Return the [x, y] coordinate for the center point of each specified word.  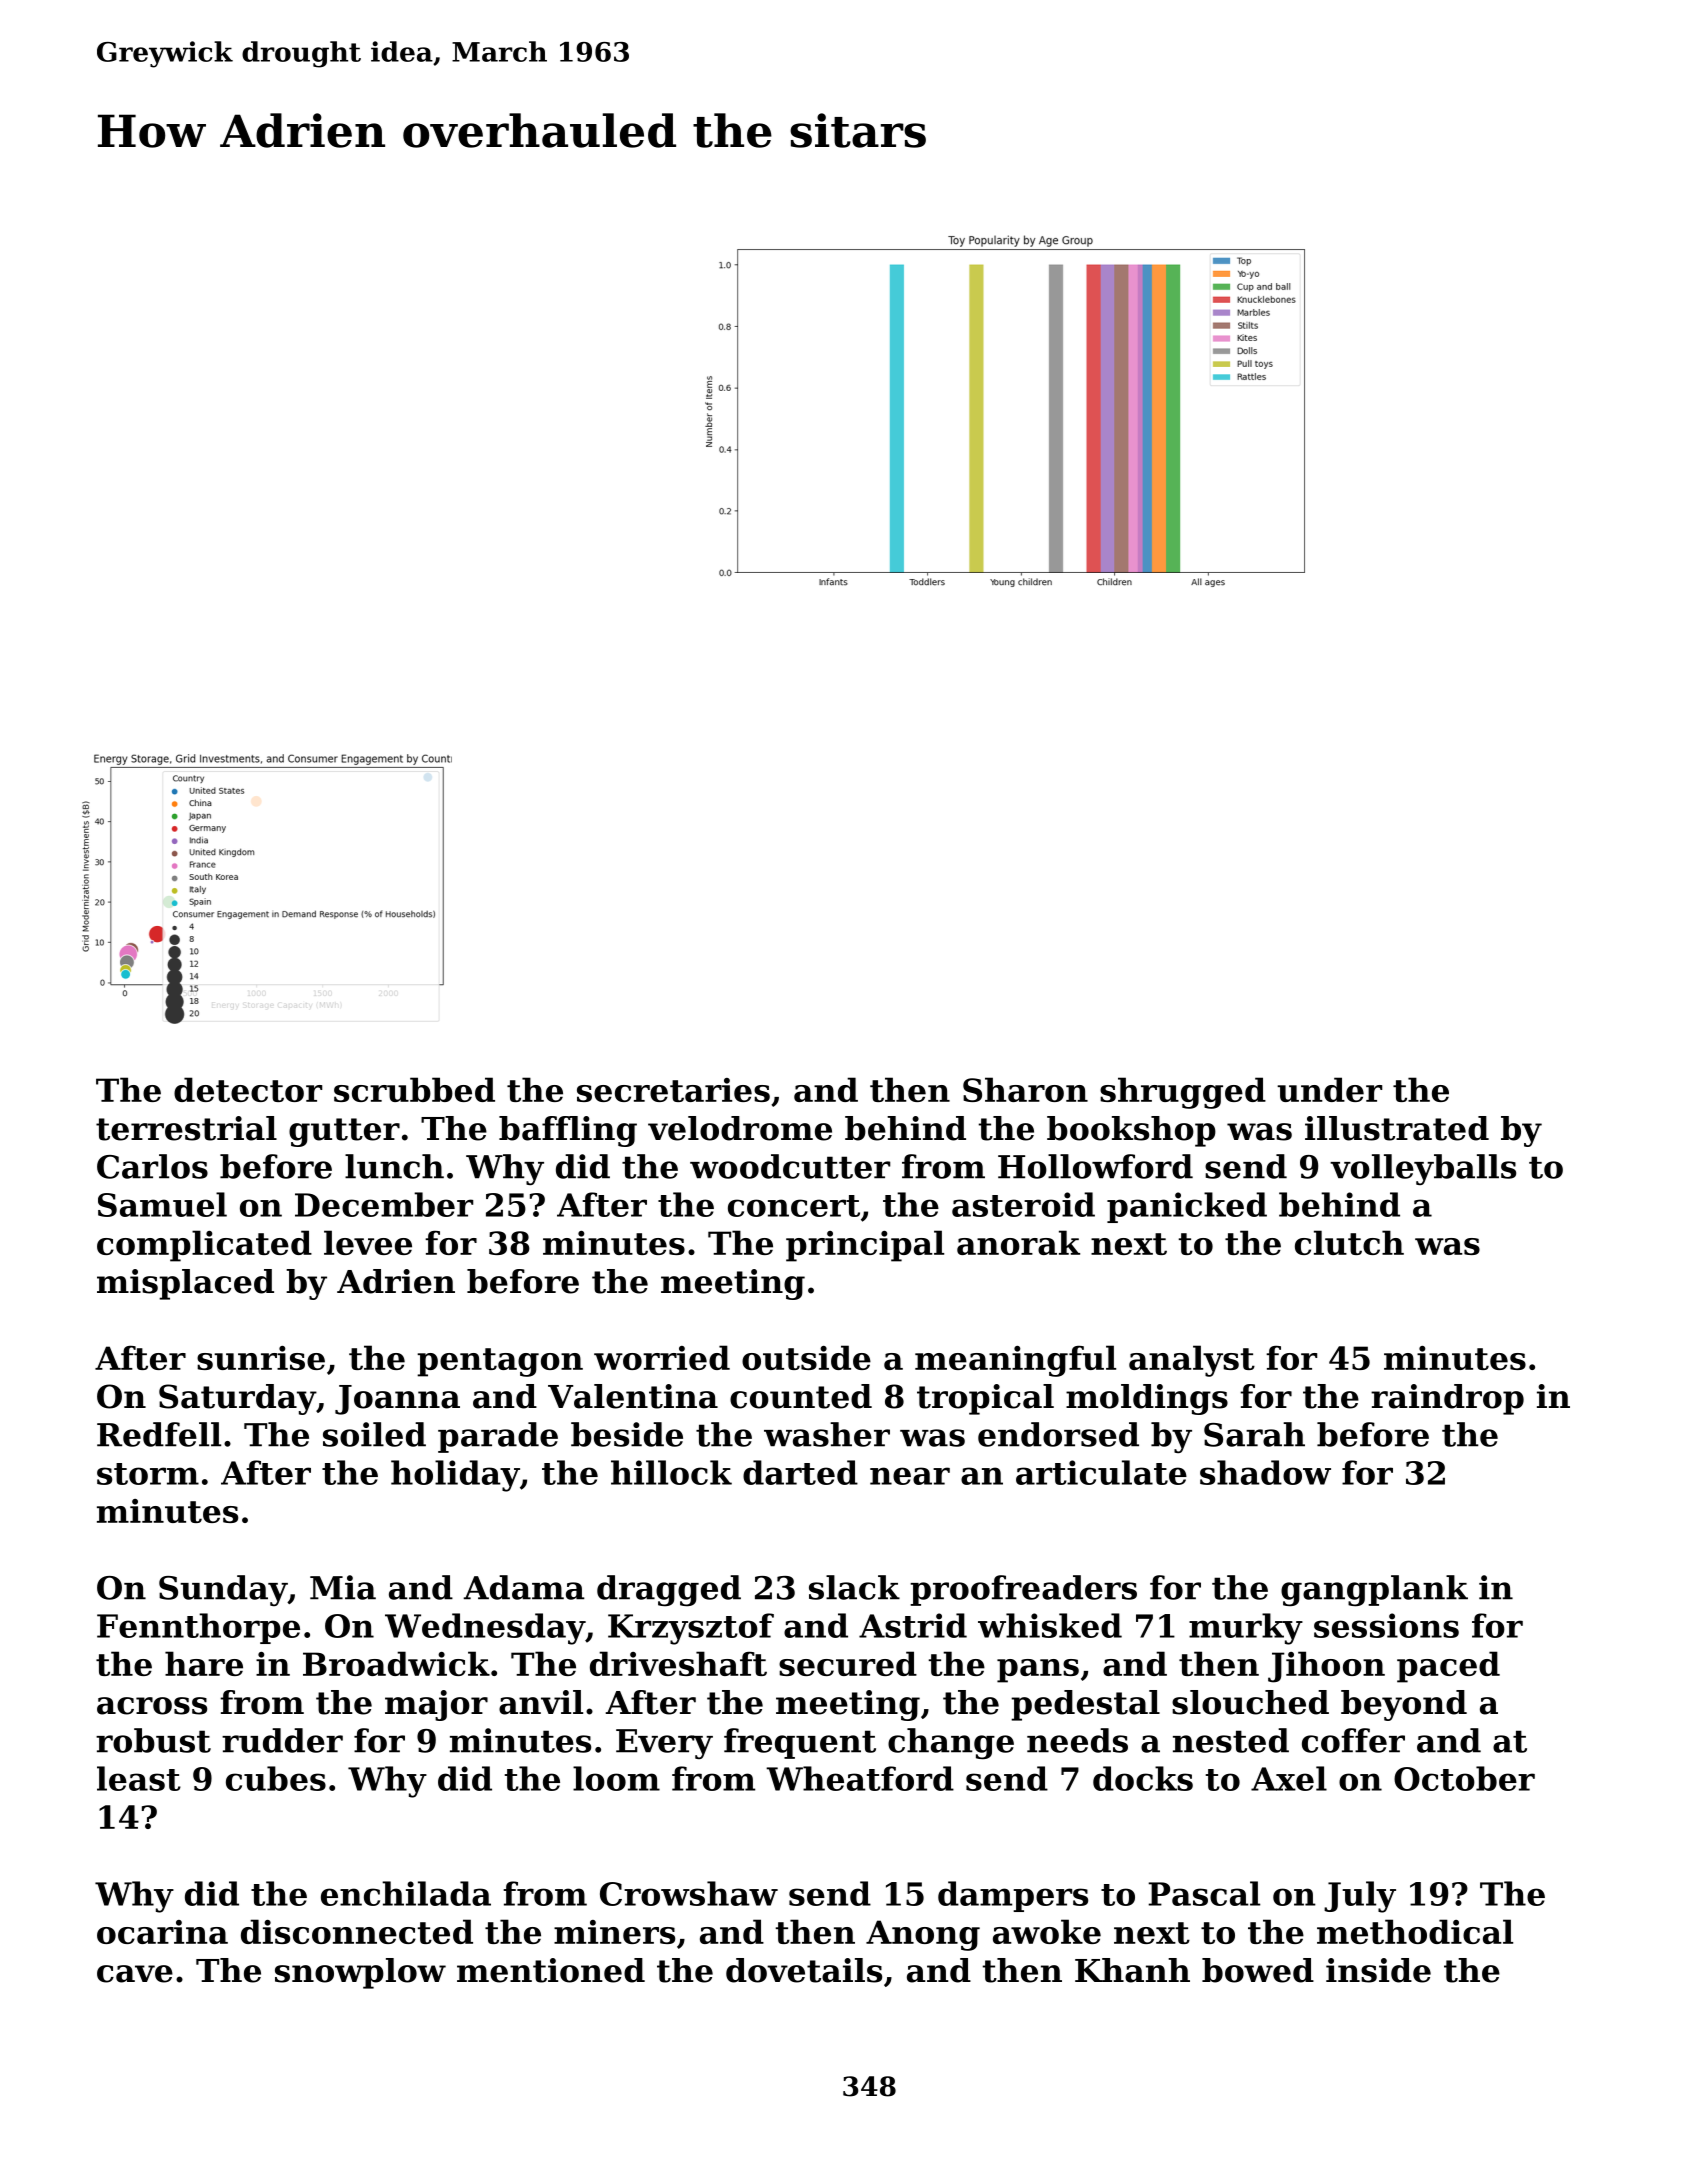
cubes [276, 1778]
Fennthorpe [198, 1628]
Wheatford [860, 1778]
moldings [1147, 1399]
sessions [1386, 1625]
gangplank [1374, 1591]
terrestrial [186, 1128]
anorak [1018, 1242]
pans [1038, 1671]
